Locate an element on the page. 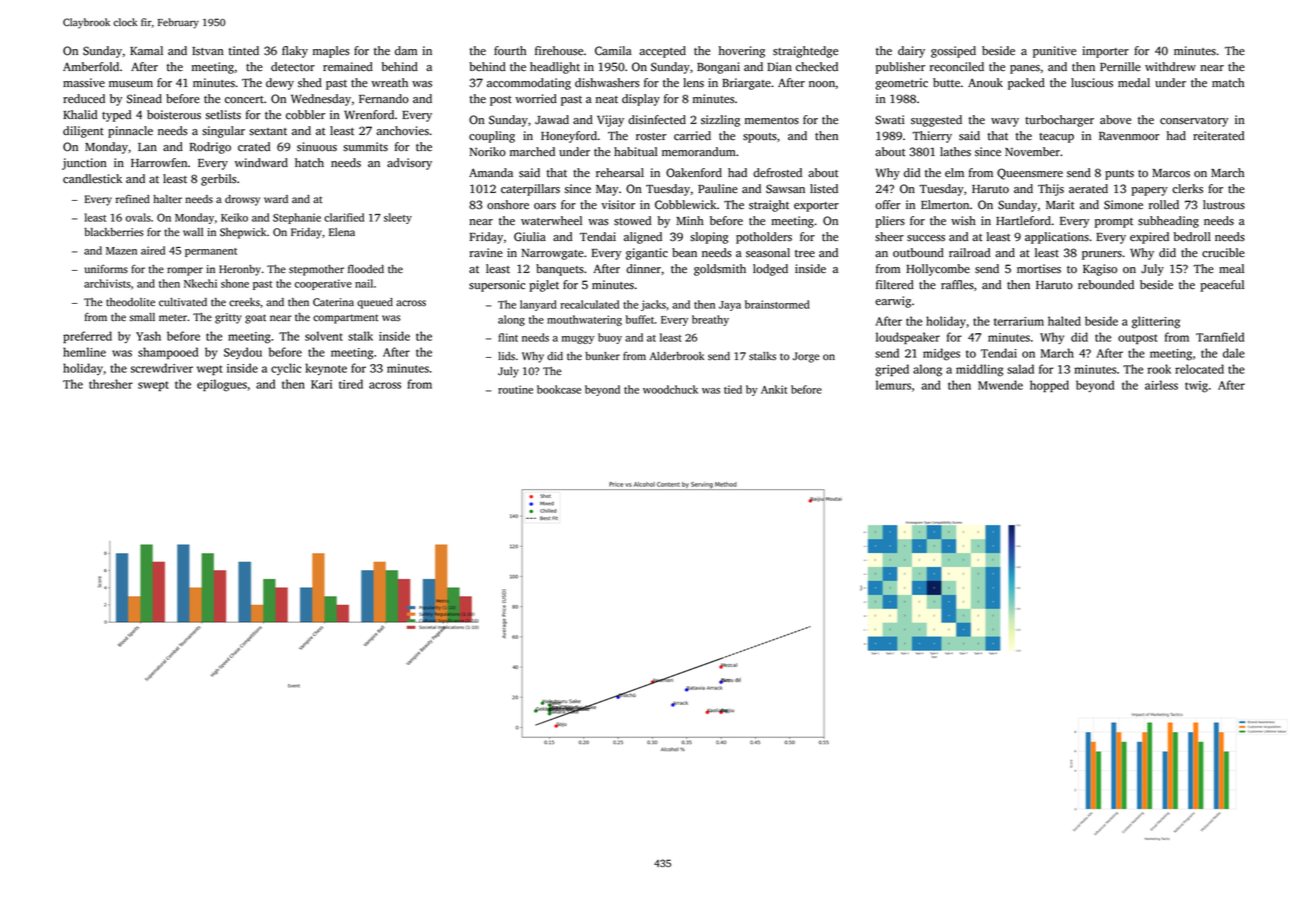 This page has height=924, width=1308. memorandum is located at coordinates (699, 152).
